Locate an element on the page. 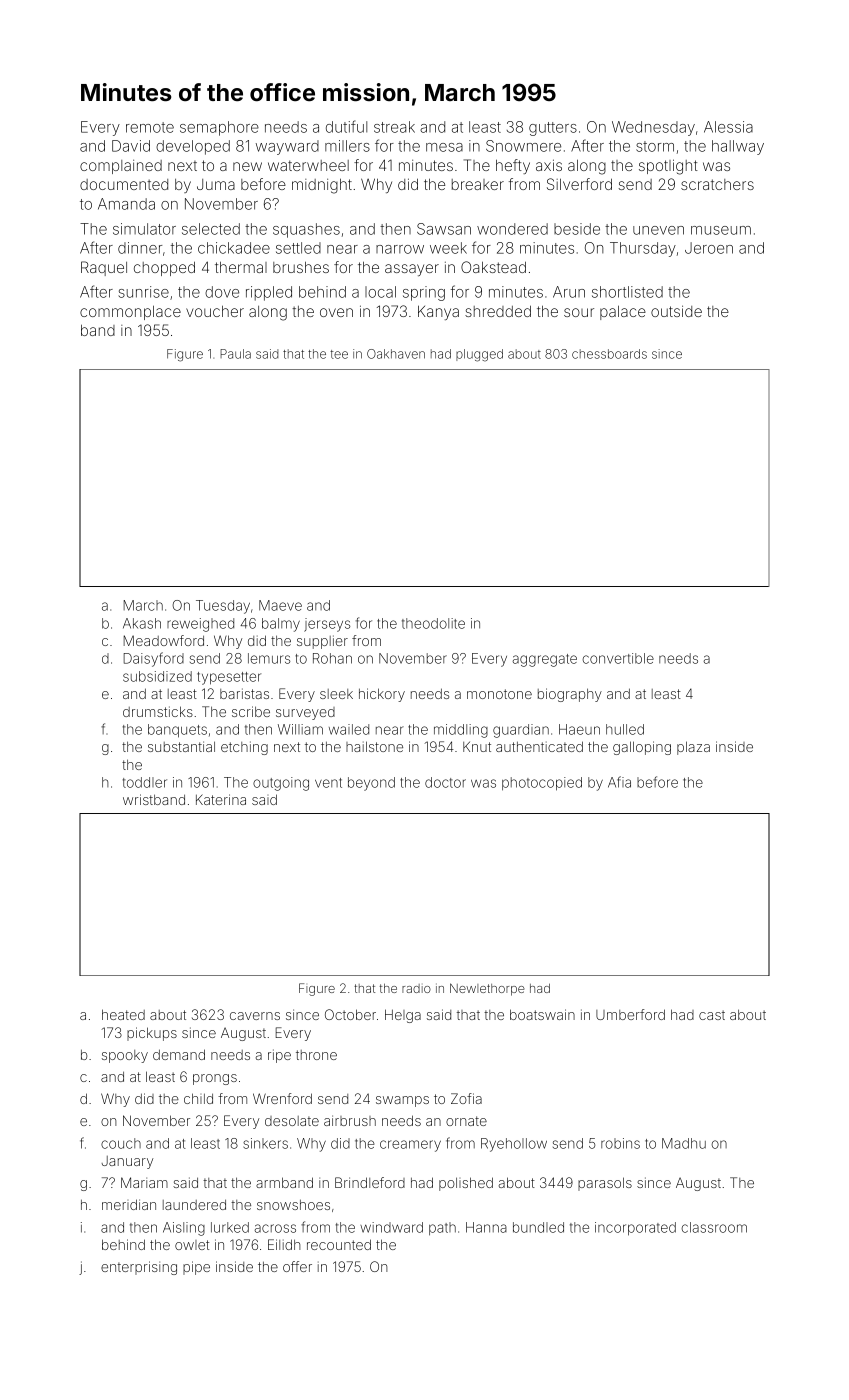 This page has width=849, height=1400. scratchers is located at coordinates (717, 184).
